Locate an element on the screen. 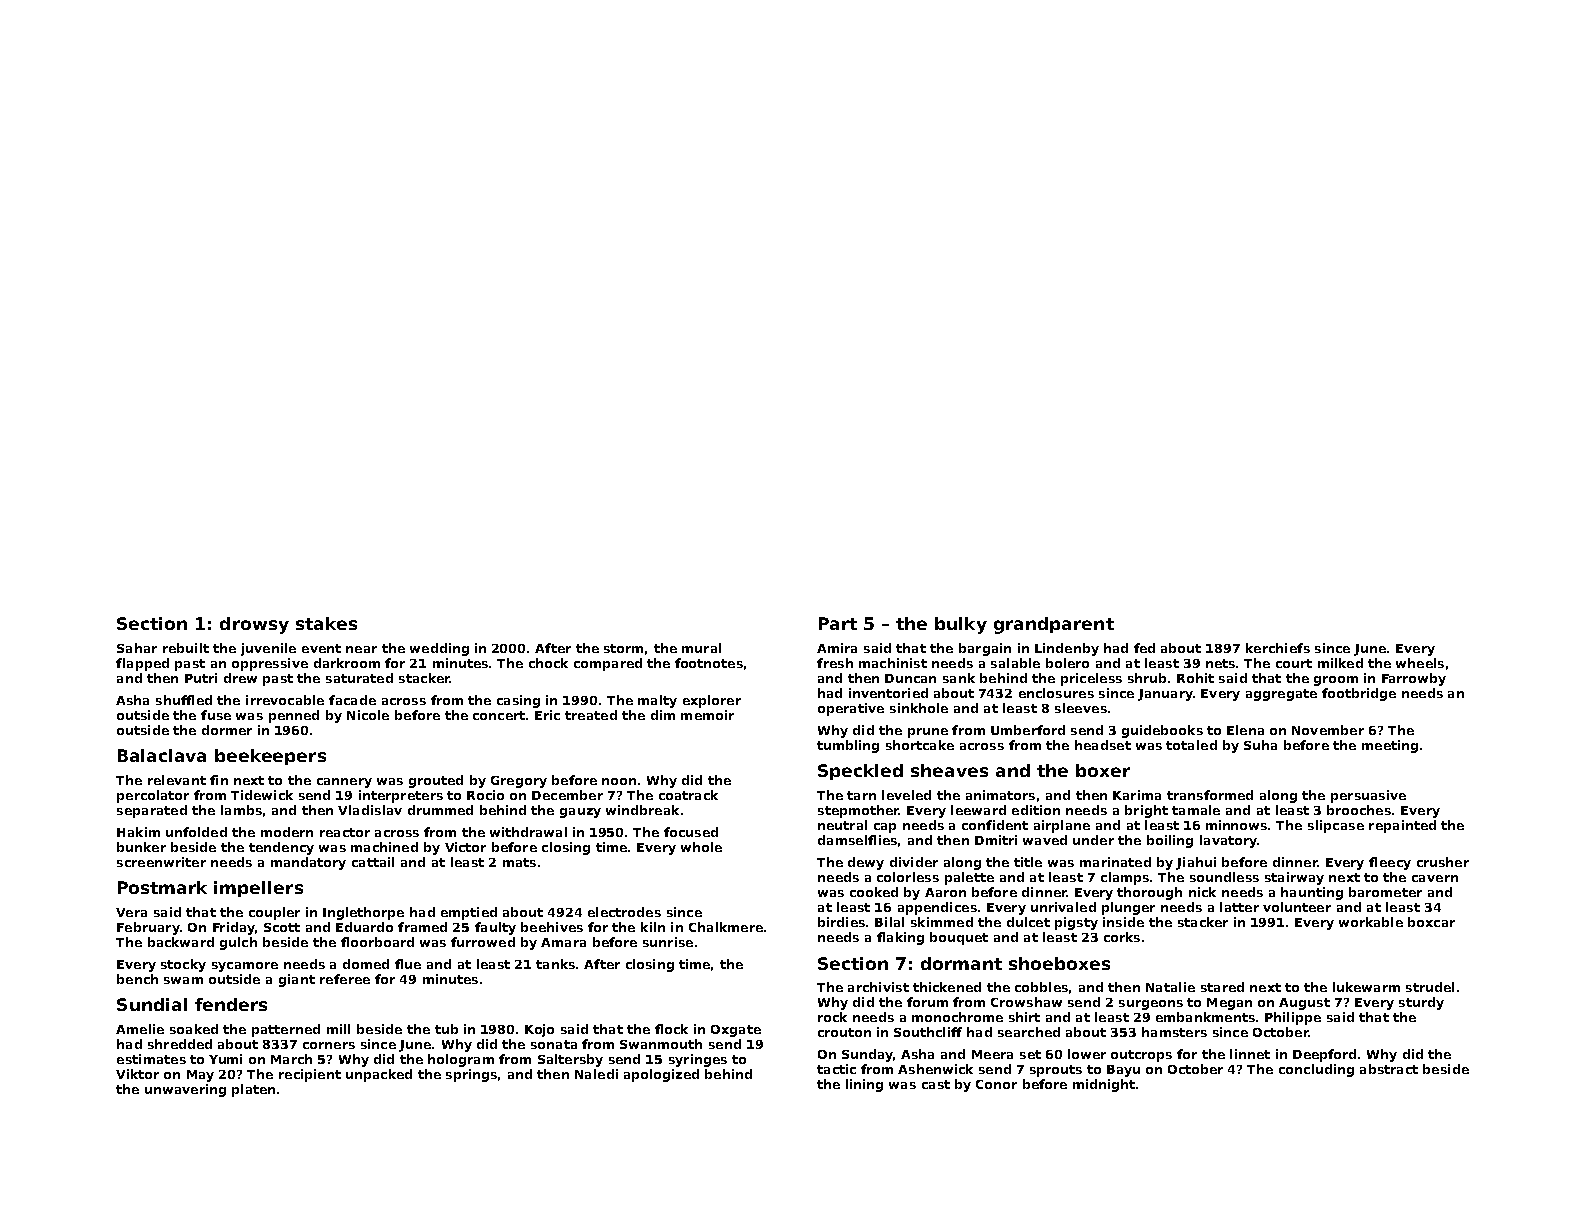  Amira is located at coordinates (837, 648).
